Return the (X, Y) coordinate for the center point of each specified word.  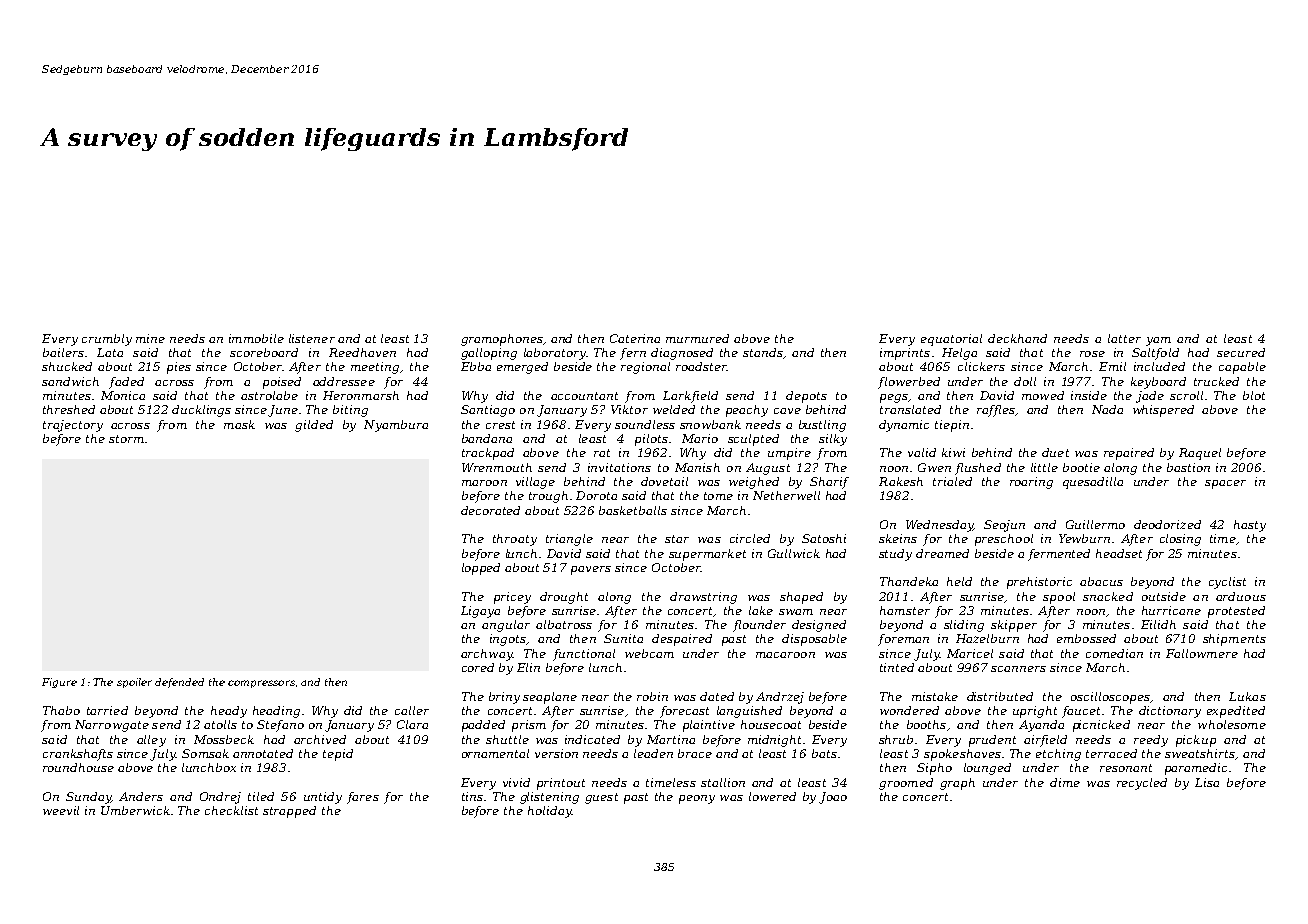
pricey (512, 598)
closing (1180, 540)
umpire (789, 454)
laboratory (555, 354)
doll (1025, 381)
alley (151, 741)
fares (363, 798)
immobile (256, 338)
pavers (591, 570)
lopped (481, 569)
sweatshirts (1200, 753)
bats (824, 753)
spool (1059, 598)
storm (126, 439)
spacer (1225, 484)
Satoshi (824, 538)
